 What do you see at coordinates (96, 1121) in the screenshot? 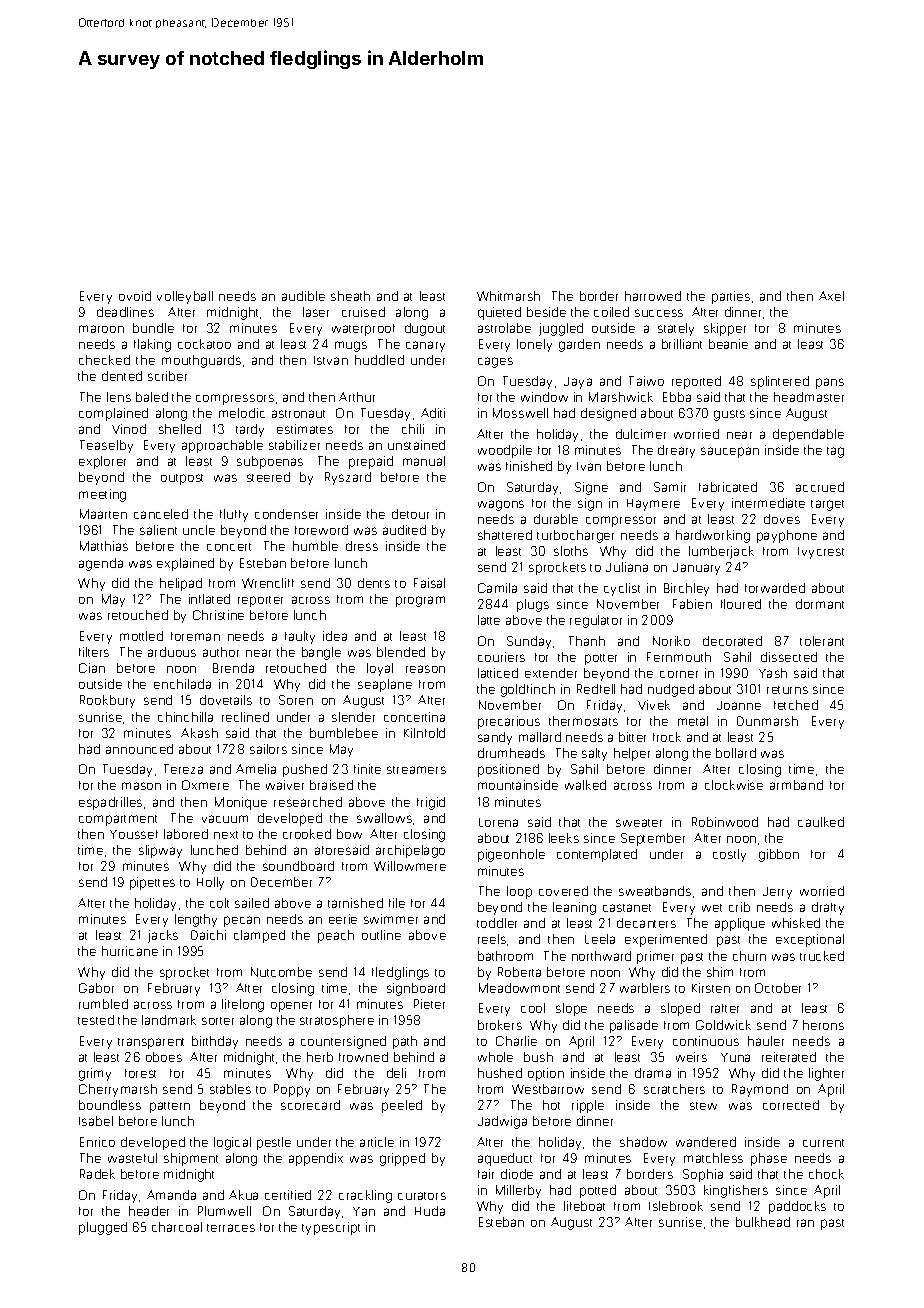
I see `Isabel` at bounding box center [96, 1121].
